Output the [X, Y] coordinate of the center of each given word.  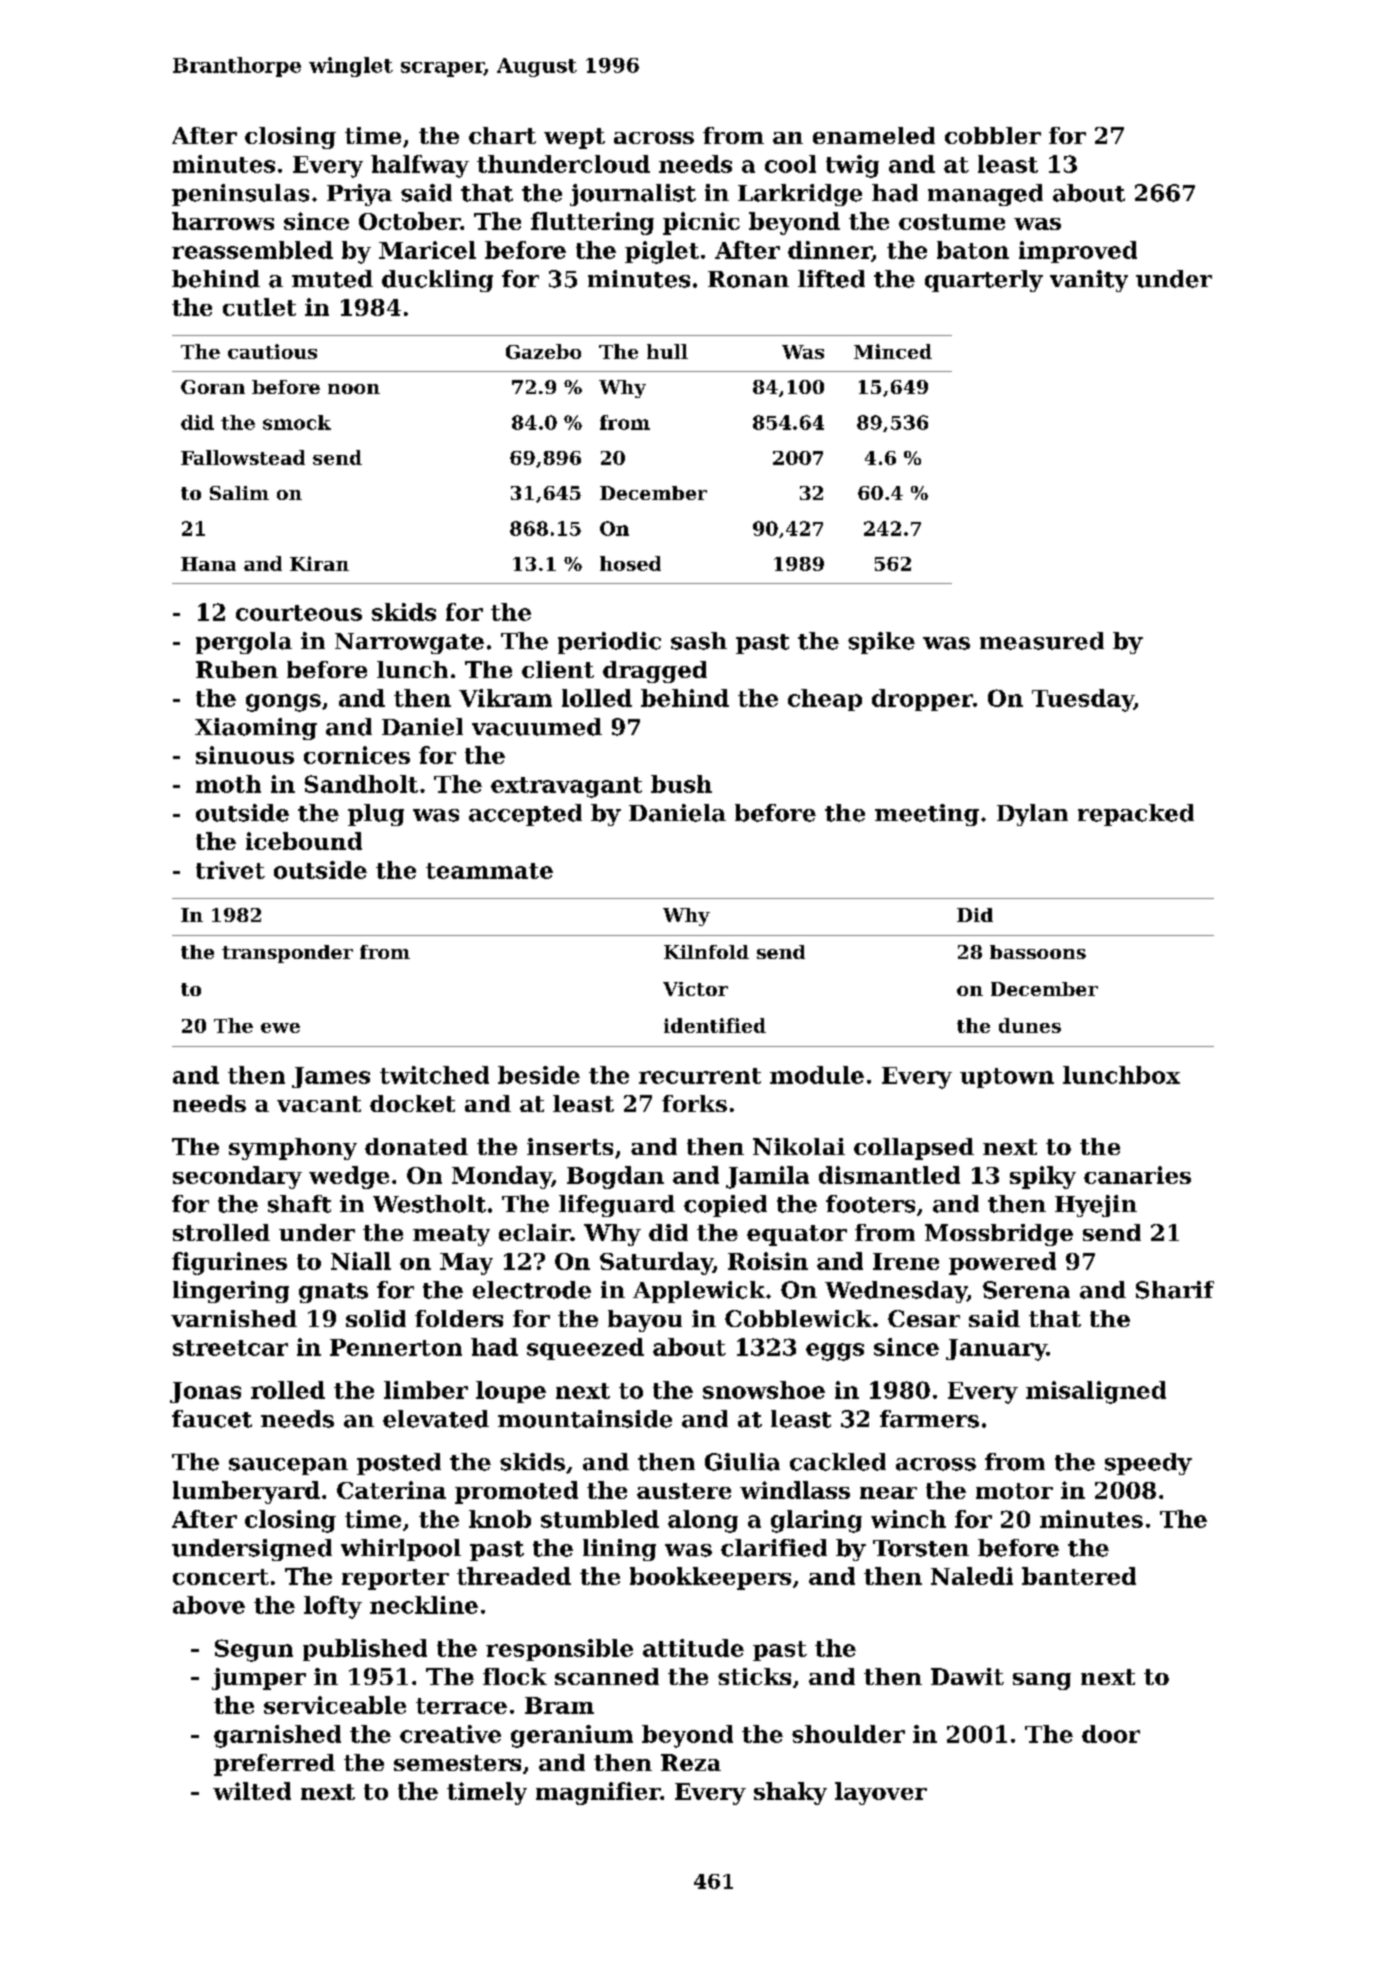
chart [502, 135]
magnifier [598, 1793]
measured [1042, 641]
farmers [929, 1419]
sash [699, 641]
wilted [252, 1791]
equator [797, 1235]
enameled [874, 135]
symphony [293, 1149]
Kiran [319, 563]
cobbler [993, 135]
